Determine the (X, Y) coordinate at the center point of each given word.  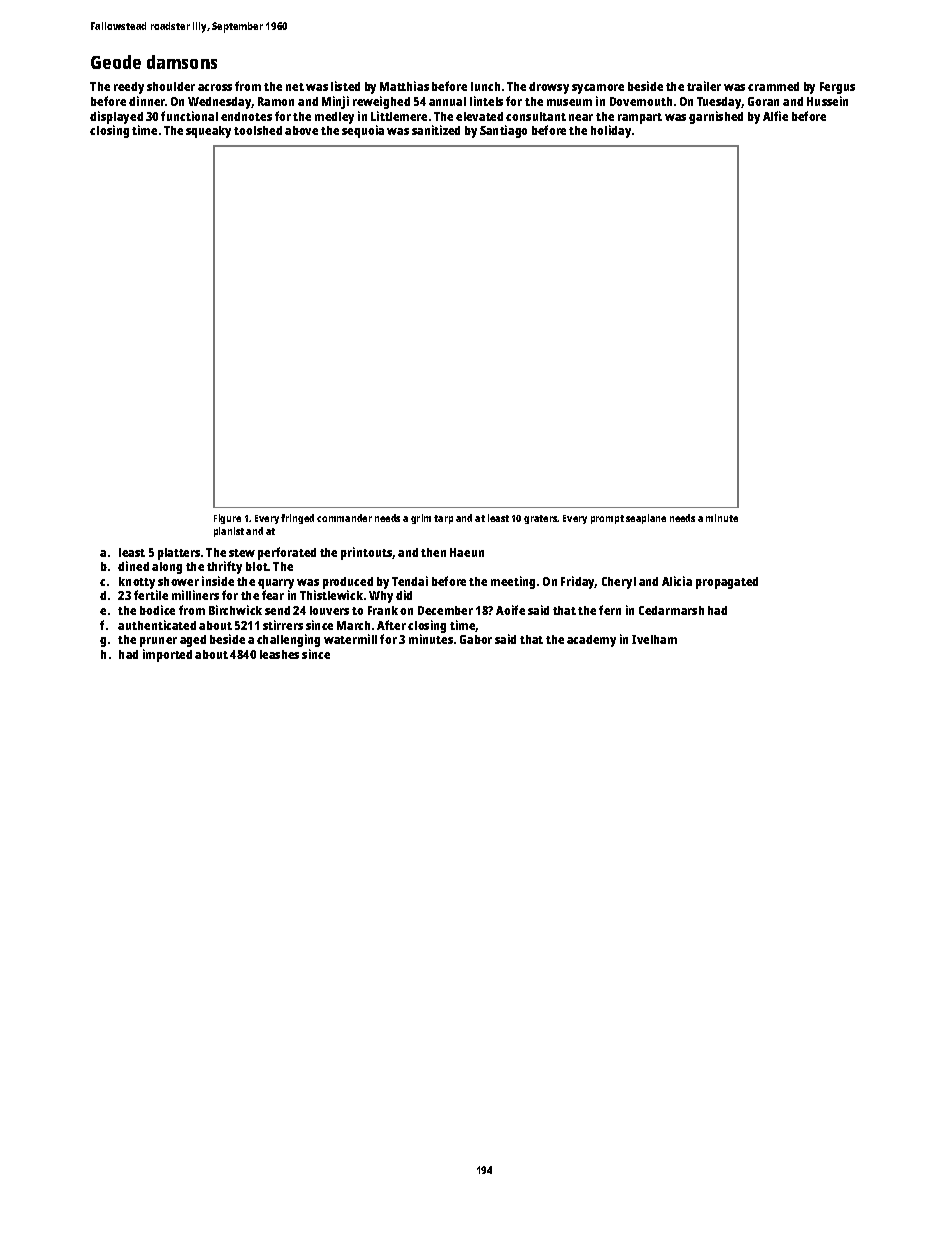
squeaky (208, 132)
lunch (485, 86)
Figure (227, 519)
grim (421, 519)
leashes (279, 654)
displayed (116, 117)
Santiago (503, 131)
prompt (607, 519)
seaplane (646, 519)
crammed (773, 86)
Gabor (476, 639)
